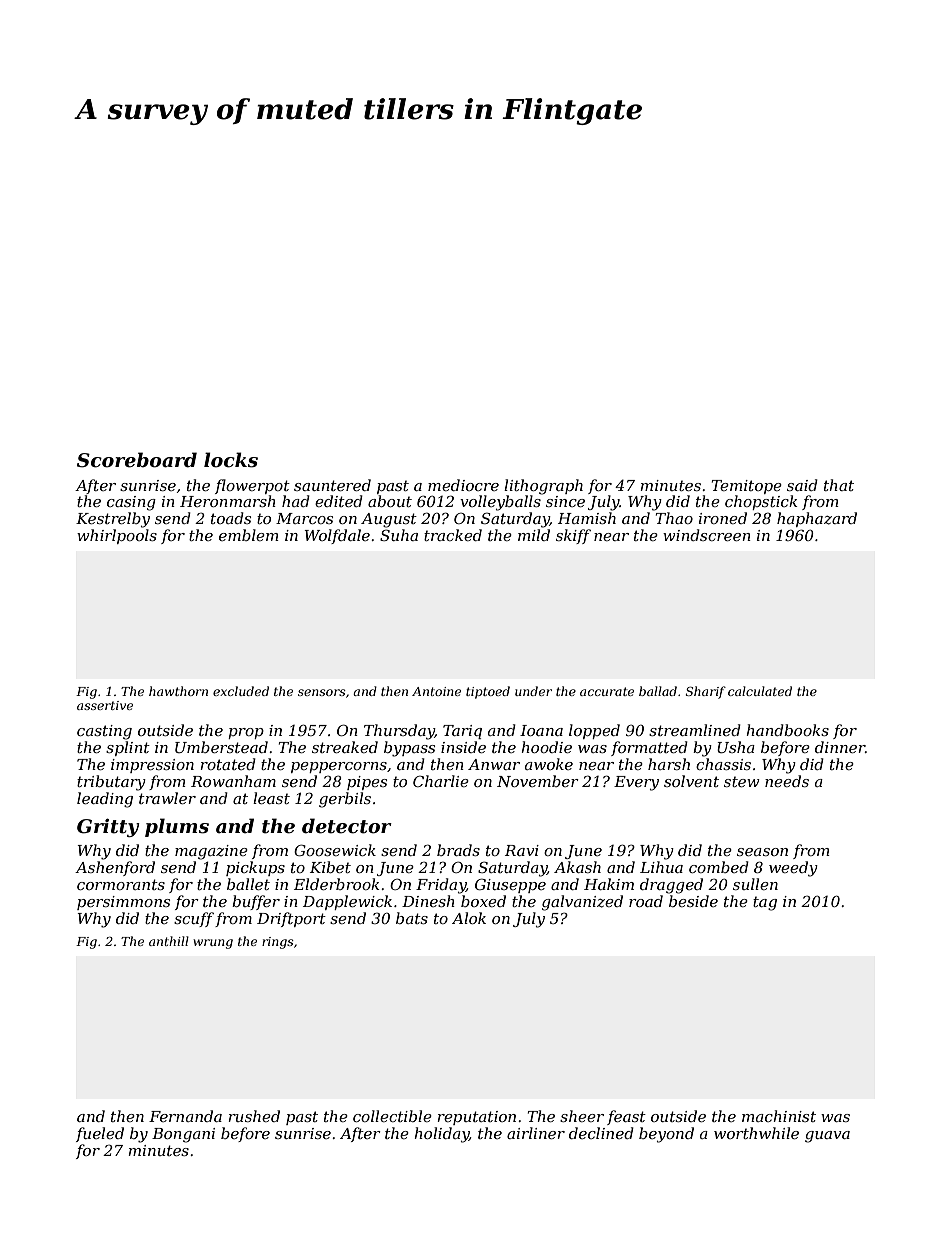  Describe the element at coordinates (137, 460) in the document. I see `Scoreboard` at that location.
